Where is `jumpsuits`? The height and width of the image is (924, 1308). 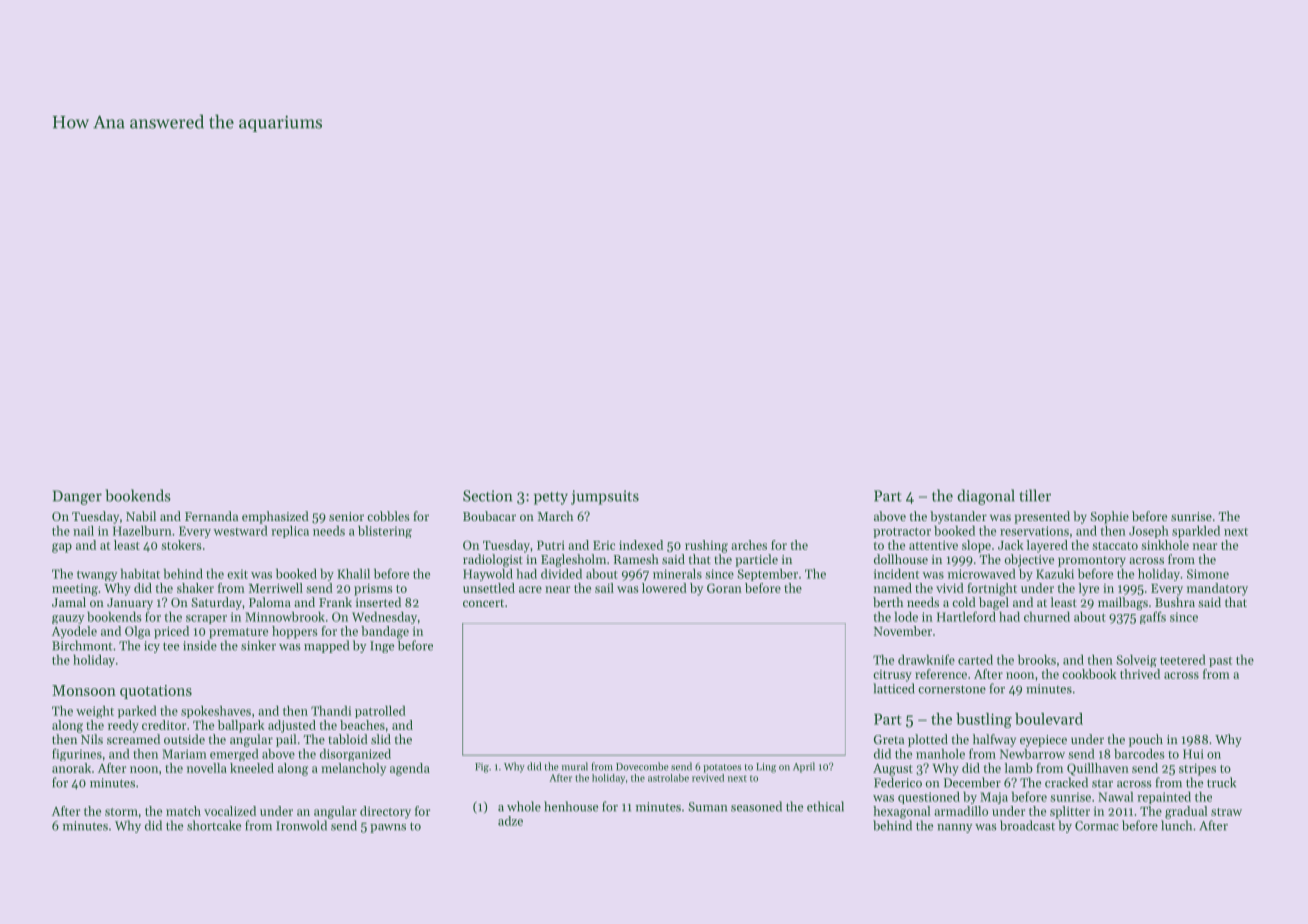 jumpsuits is located at coordinates (605, 497).
